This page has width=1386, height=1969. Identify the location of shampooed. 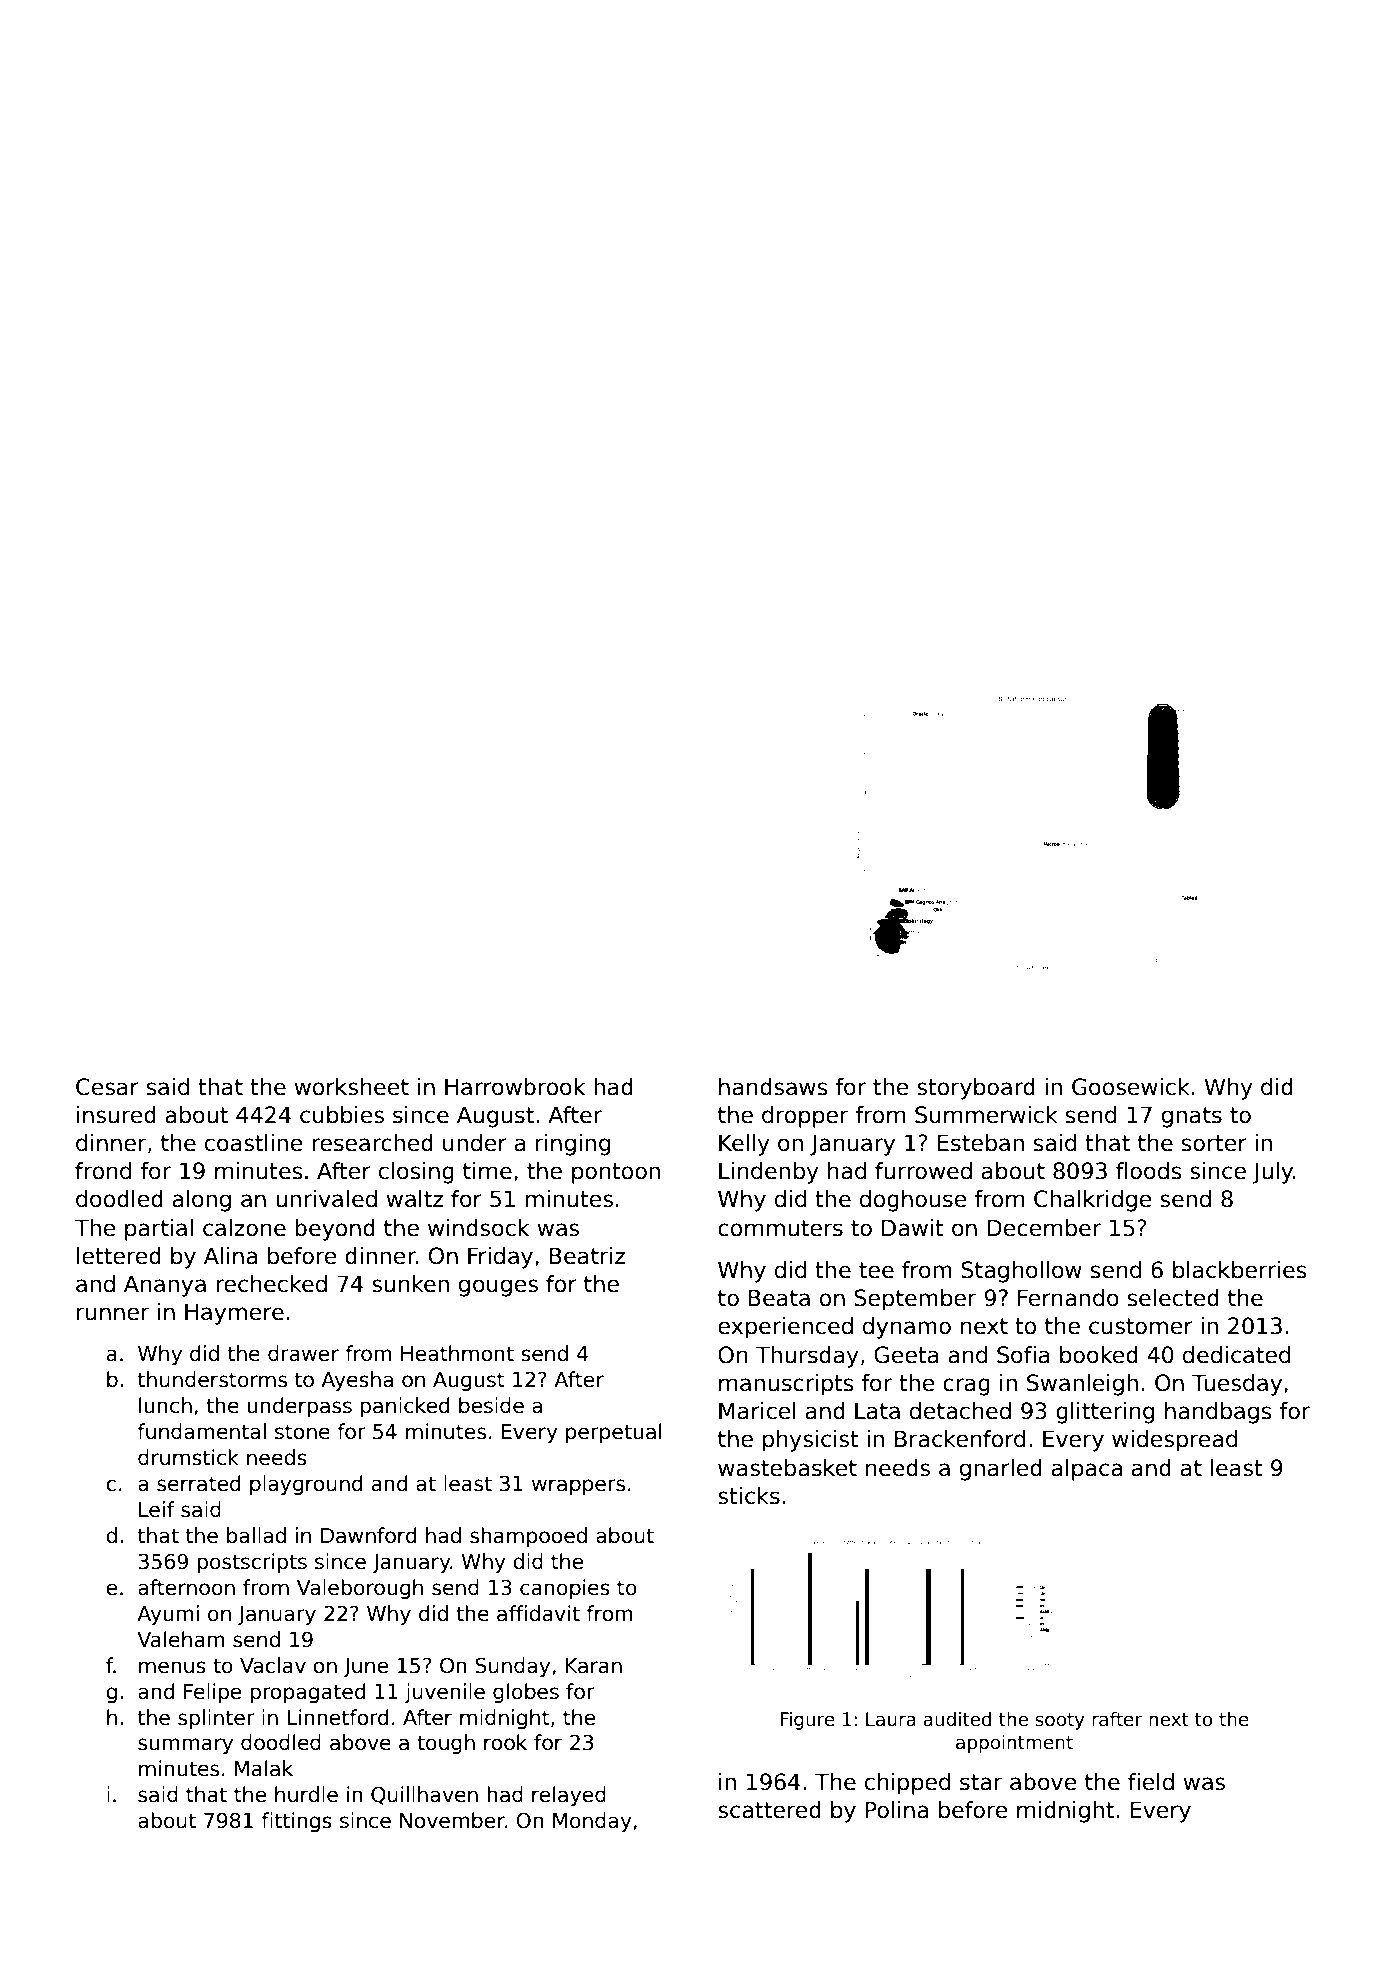
(528, 1537).
